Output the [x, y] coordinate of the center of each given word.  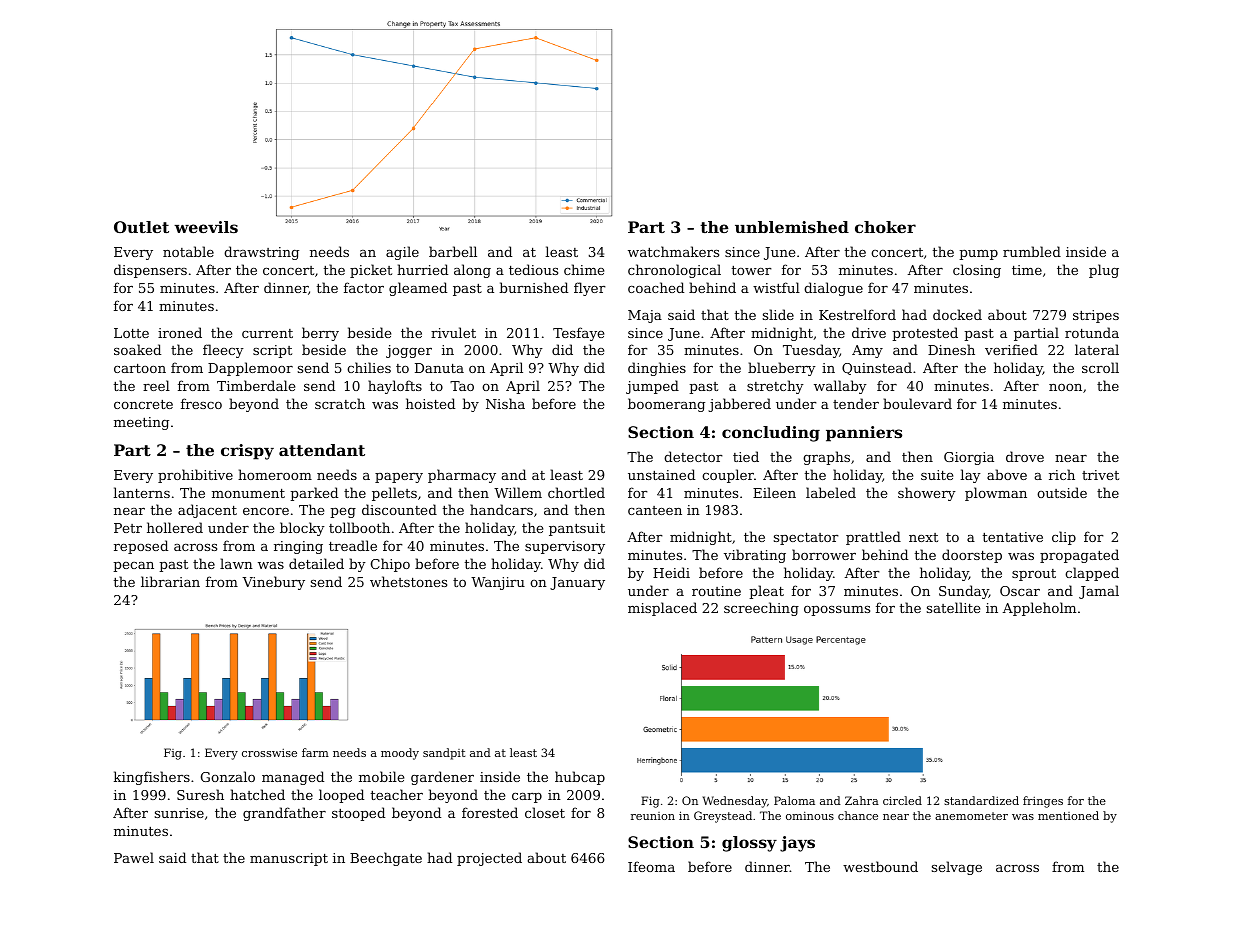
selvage [957, 868]
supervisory [565, 547]
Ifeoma [651, 866]
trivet [1100, 475]
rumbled [1032, 251]
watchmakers [673, 251]
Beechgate [386, 859]
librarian [170, 581]
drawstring [261, 253]
